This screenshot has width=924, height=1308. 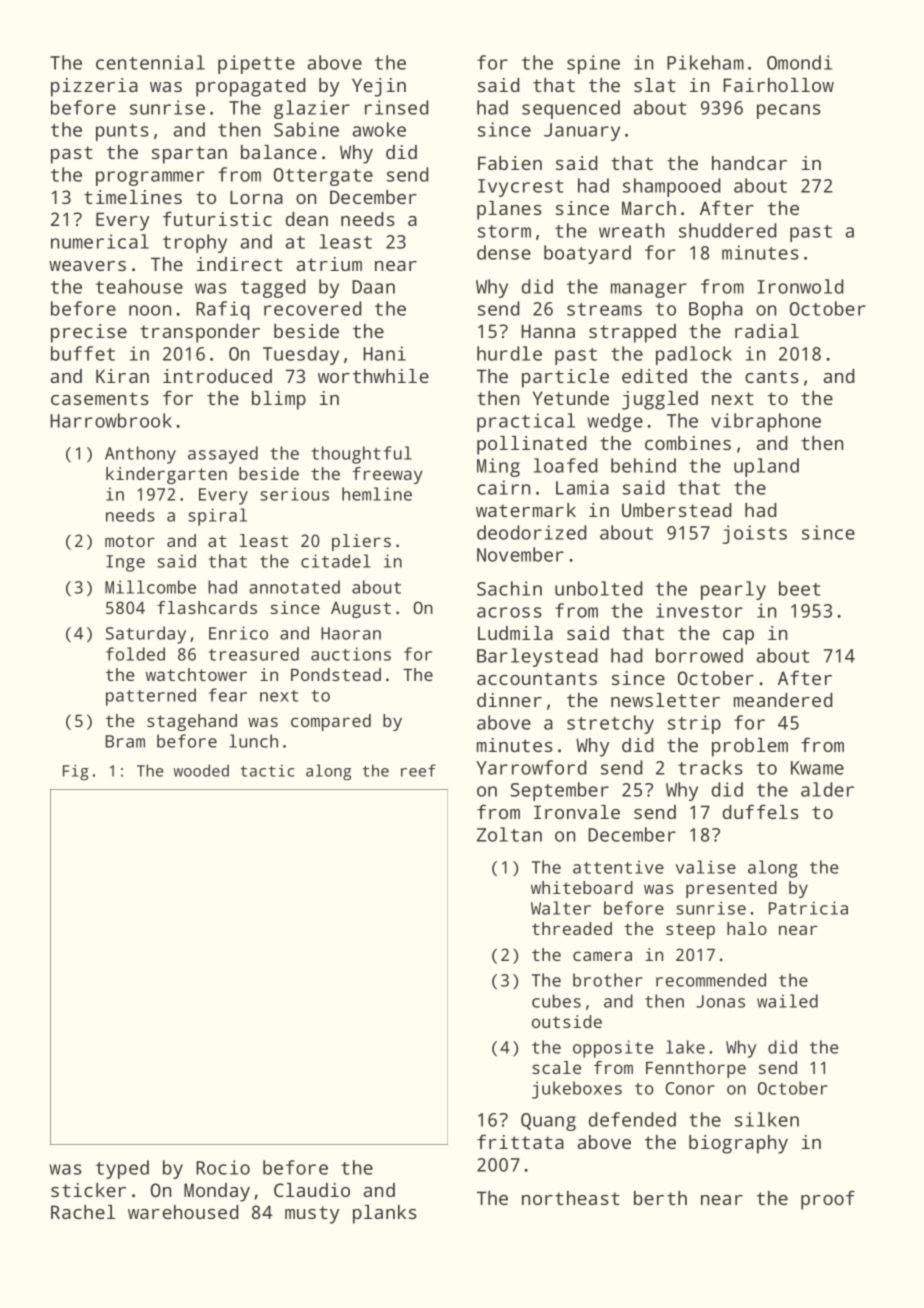 What do you see at coordinates (122, 132) in the screenshot?
I see `punts` at bounding box center [122, 132].
